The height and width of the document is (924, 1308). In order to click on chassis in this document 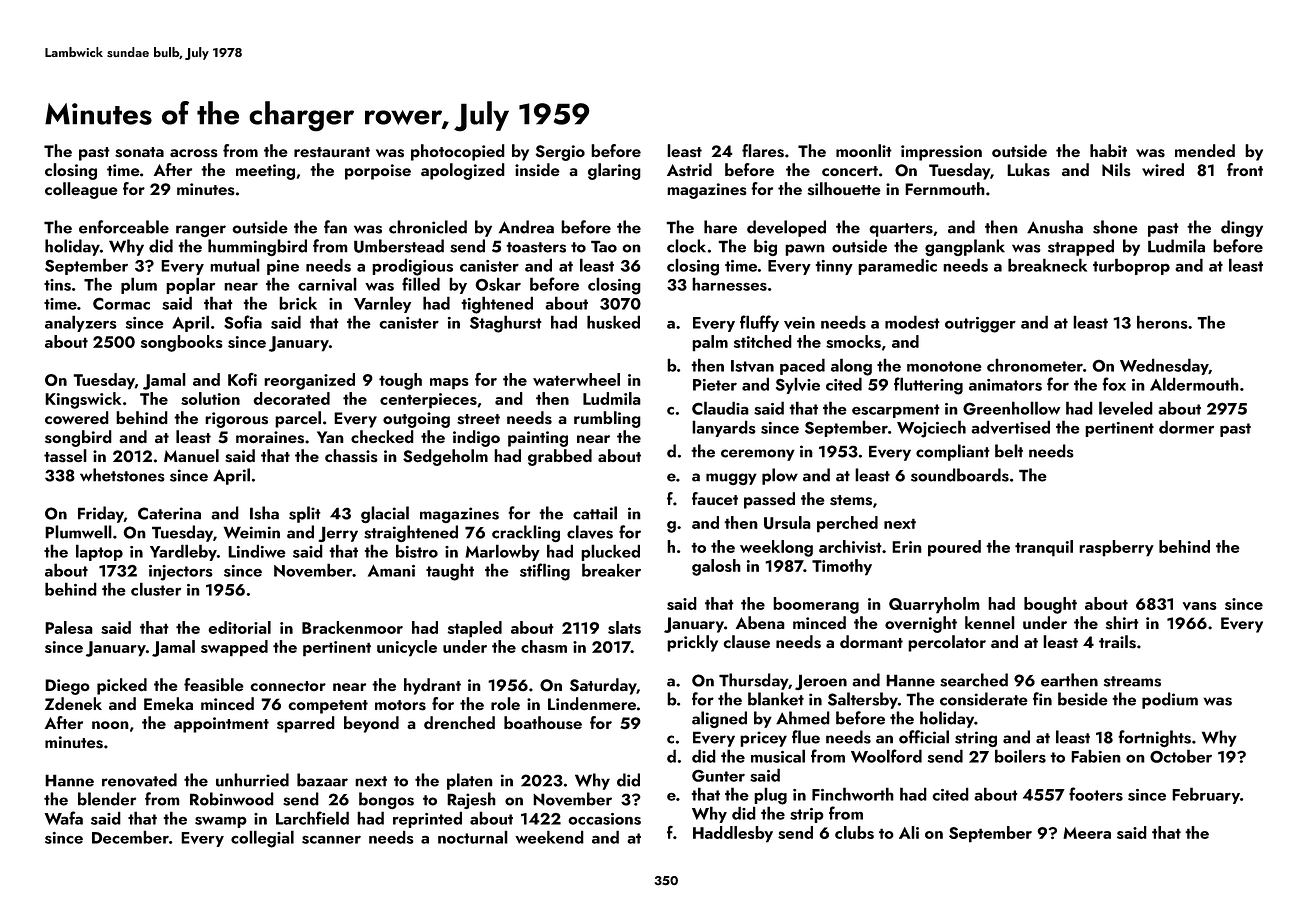, I will do `click(351, 456)`.
